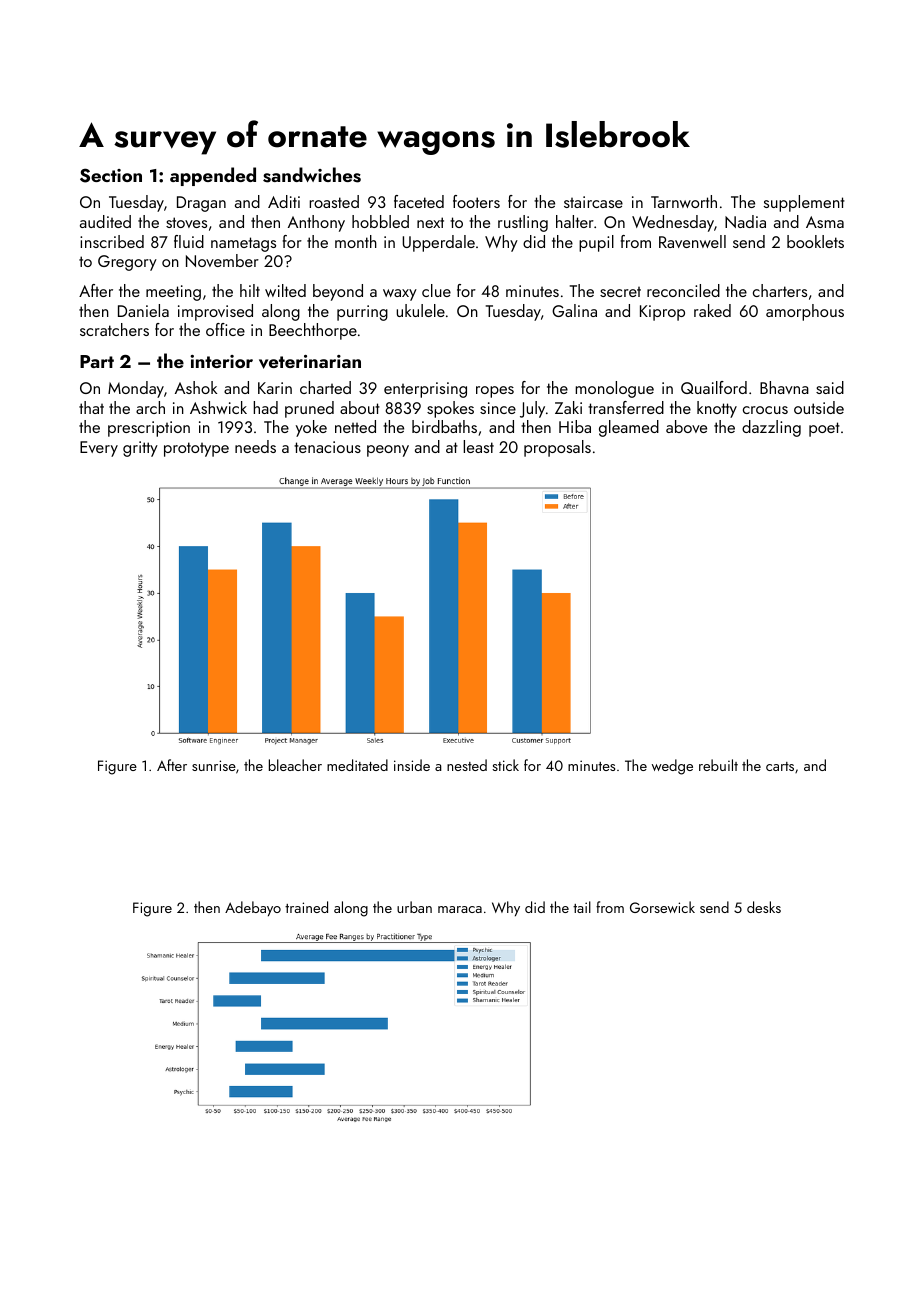  What do you see at coordinates (111, 175) in the screenshot?
I see `Section` at bounding box center [111, 175].
